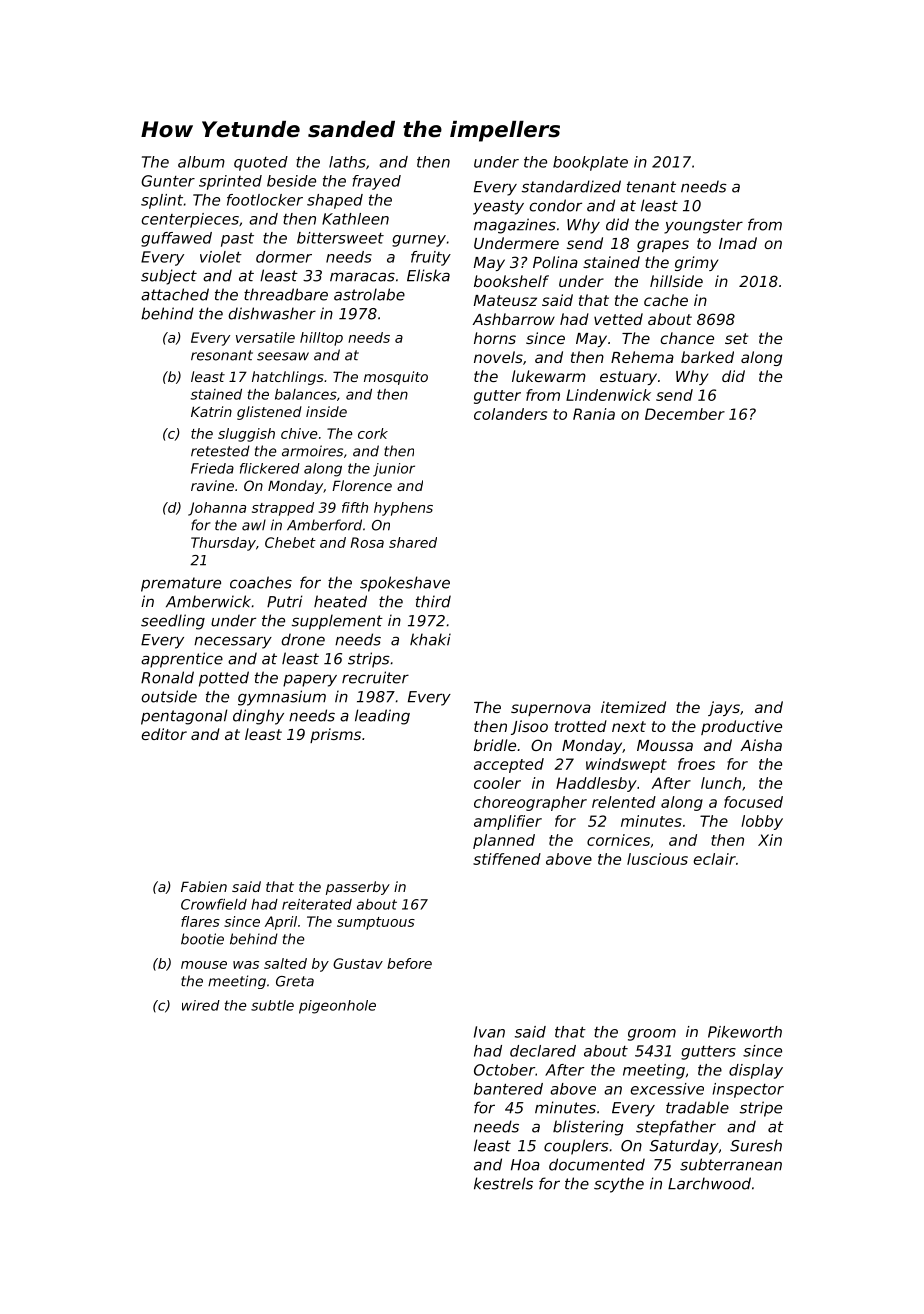 This image has width=924, height=1314. What do you see at coordinates (619, 1185) in the image?
I see `scythe` at bounding box center [619, 1185].
